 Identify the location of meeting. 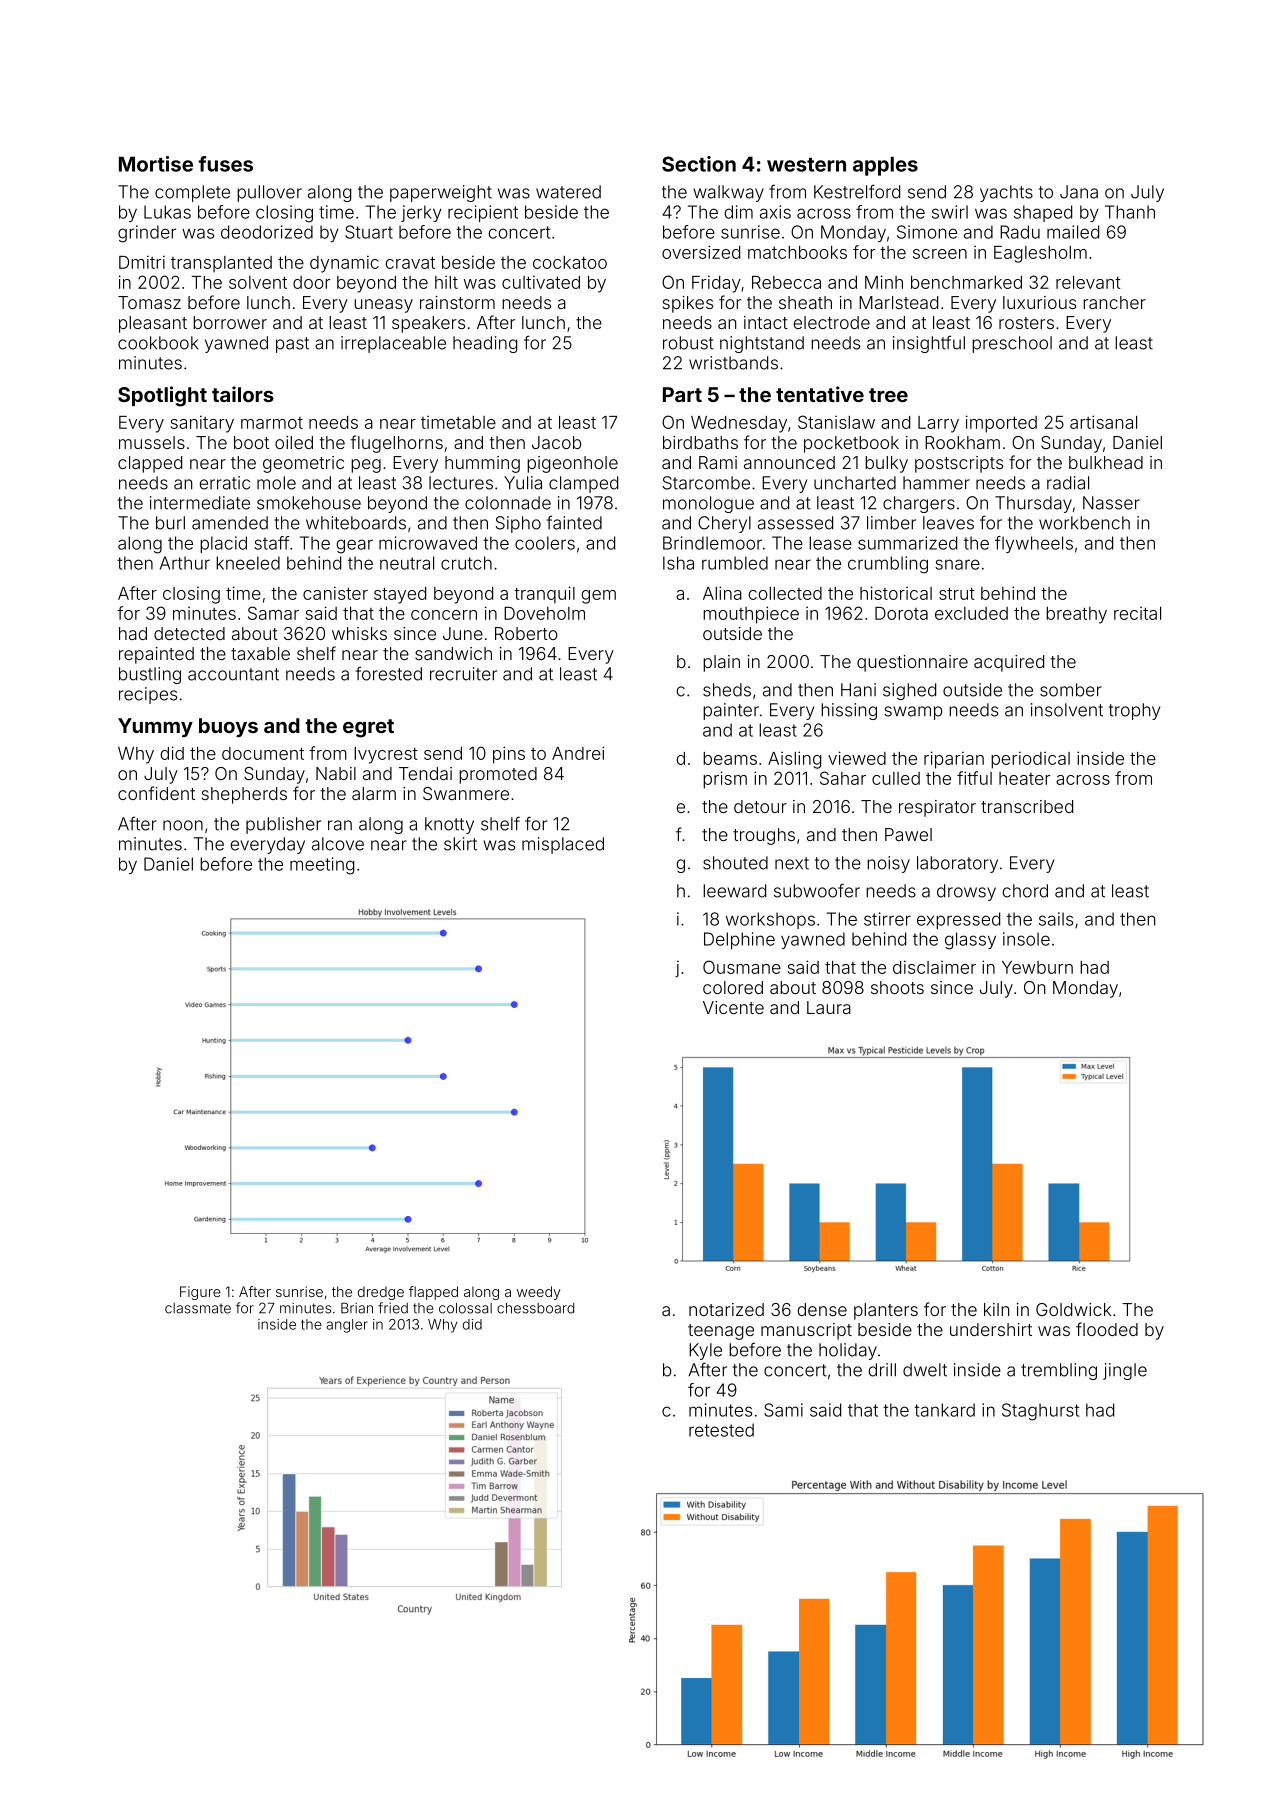
(322, 866).
